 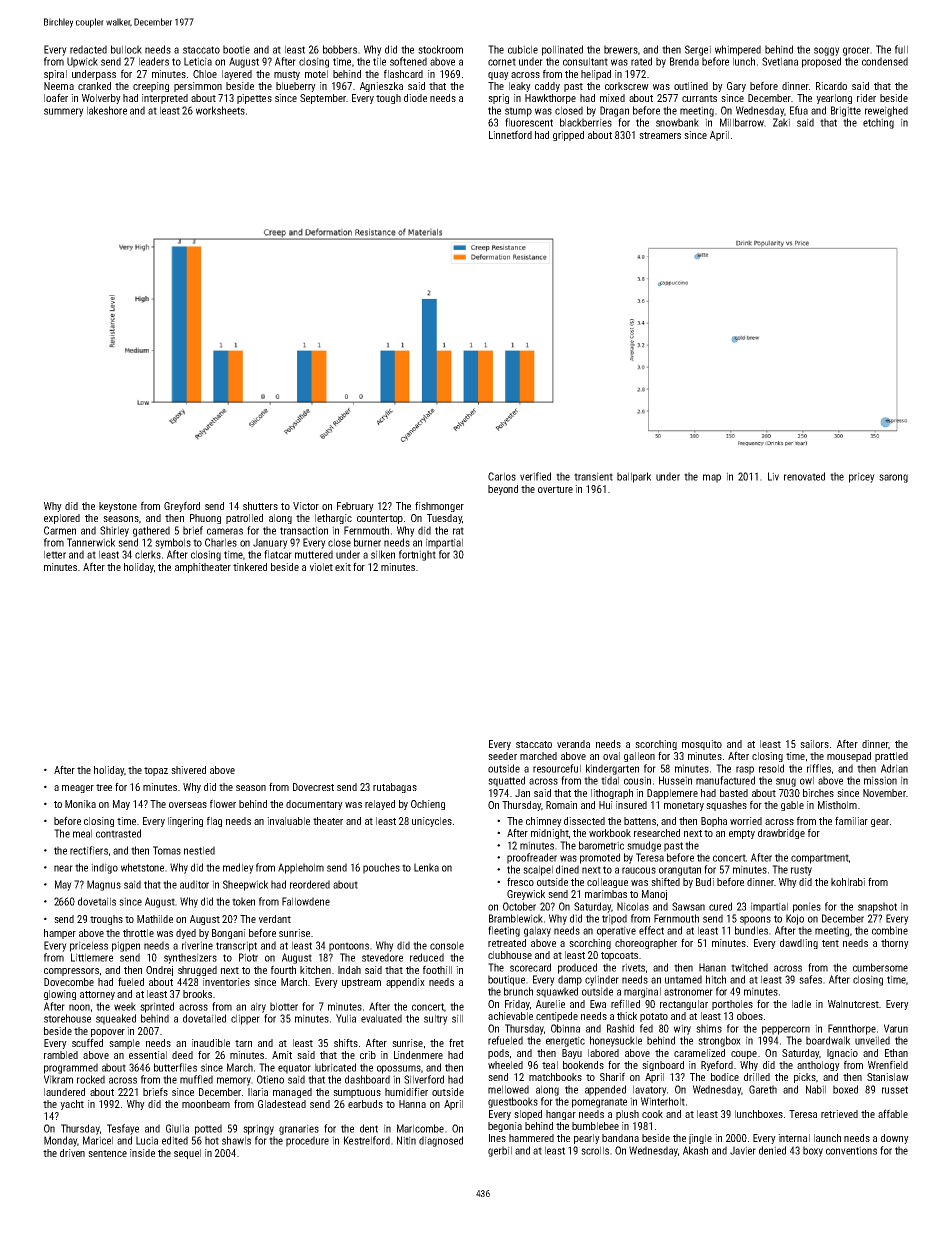 What do you see at coordinates (827, 51) in the screenshot?
I see `soggy` at bounding box center [827, 51].
